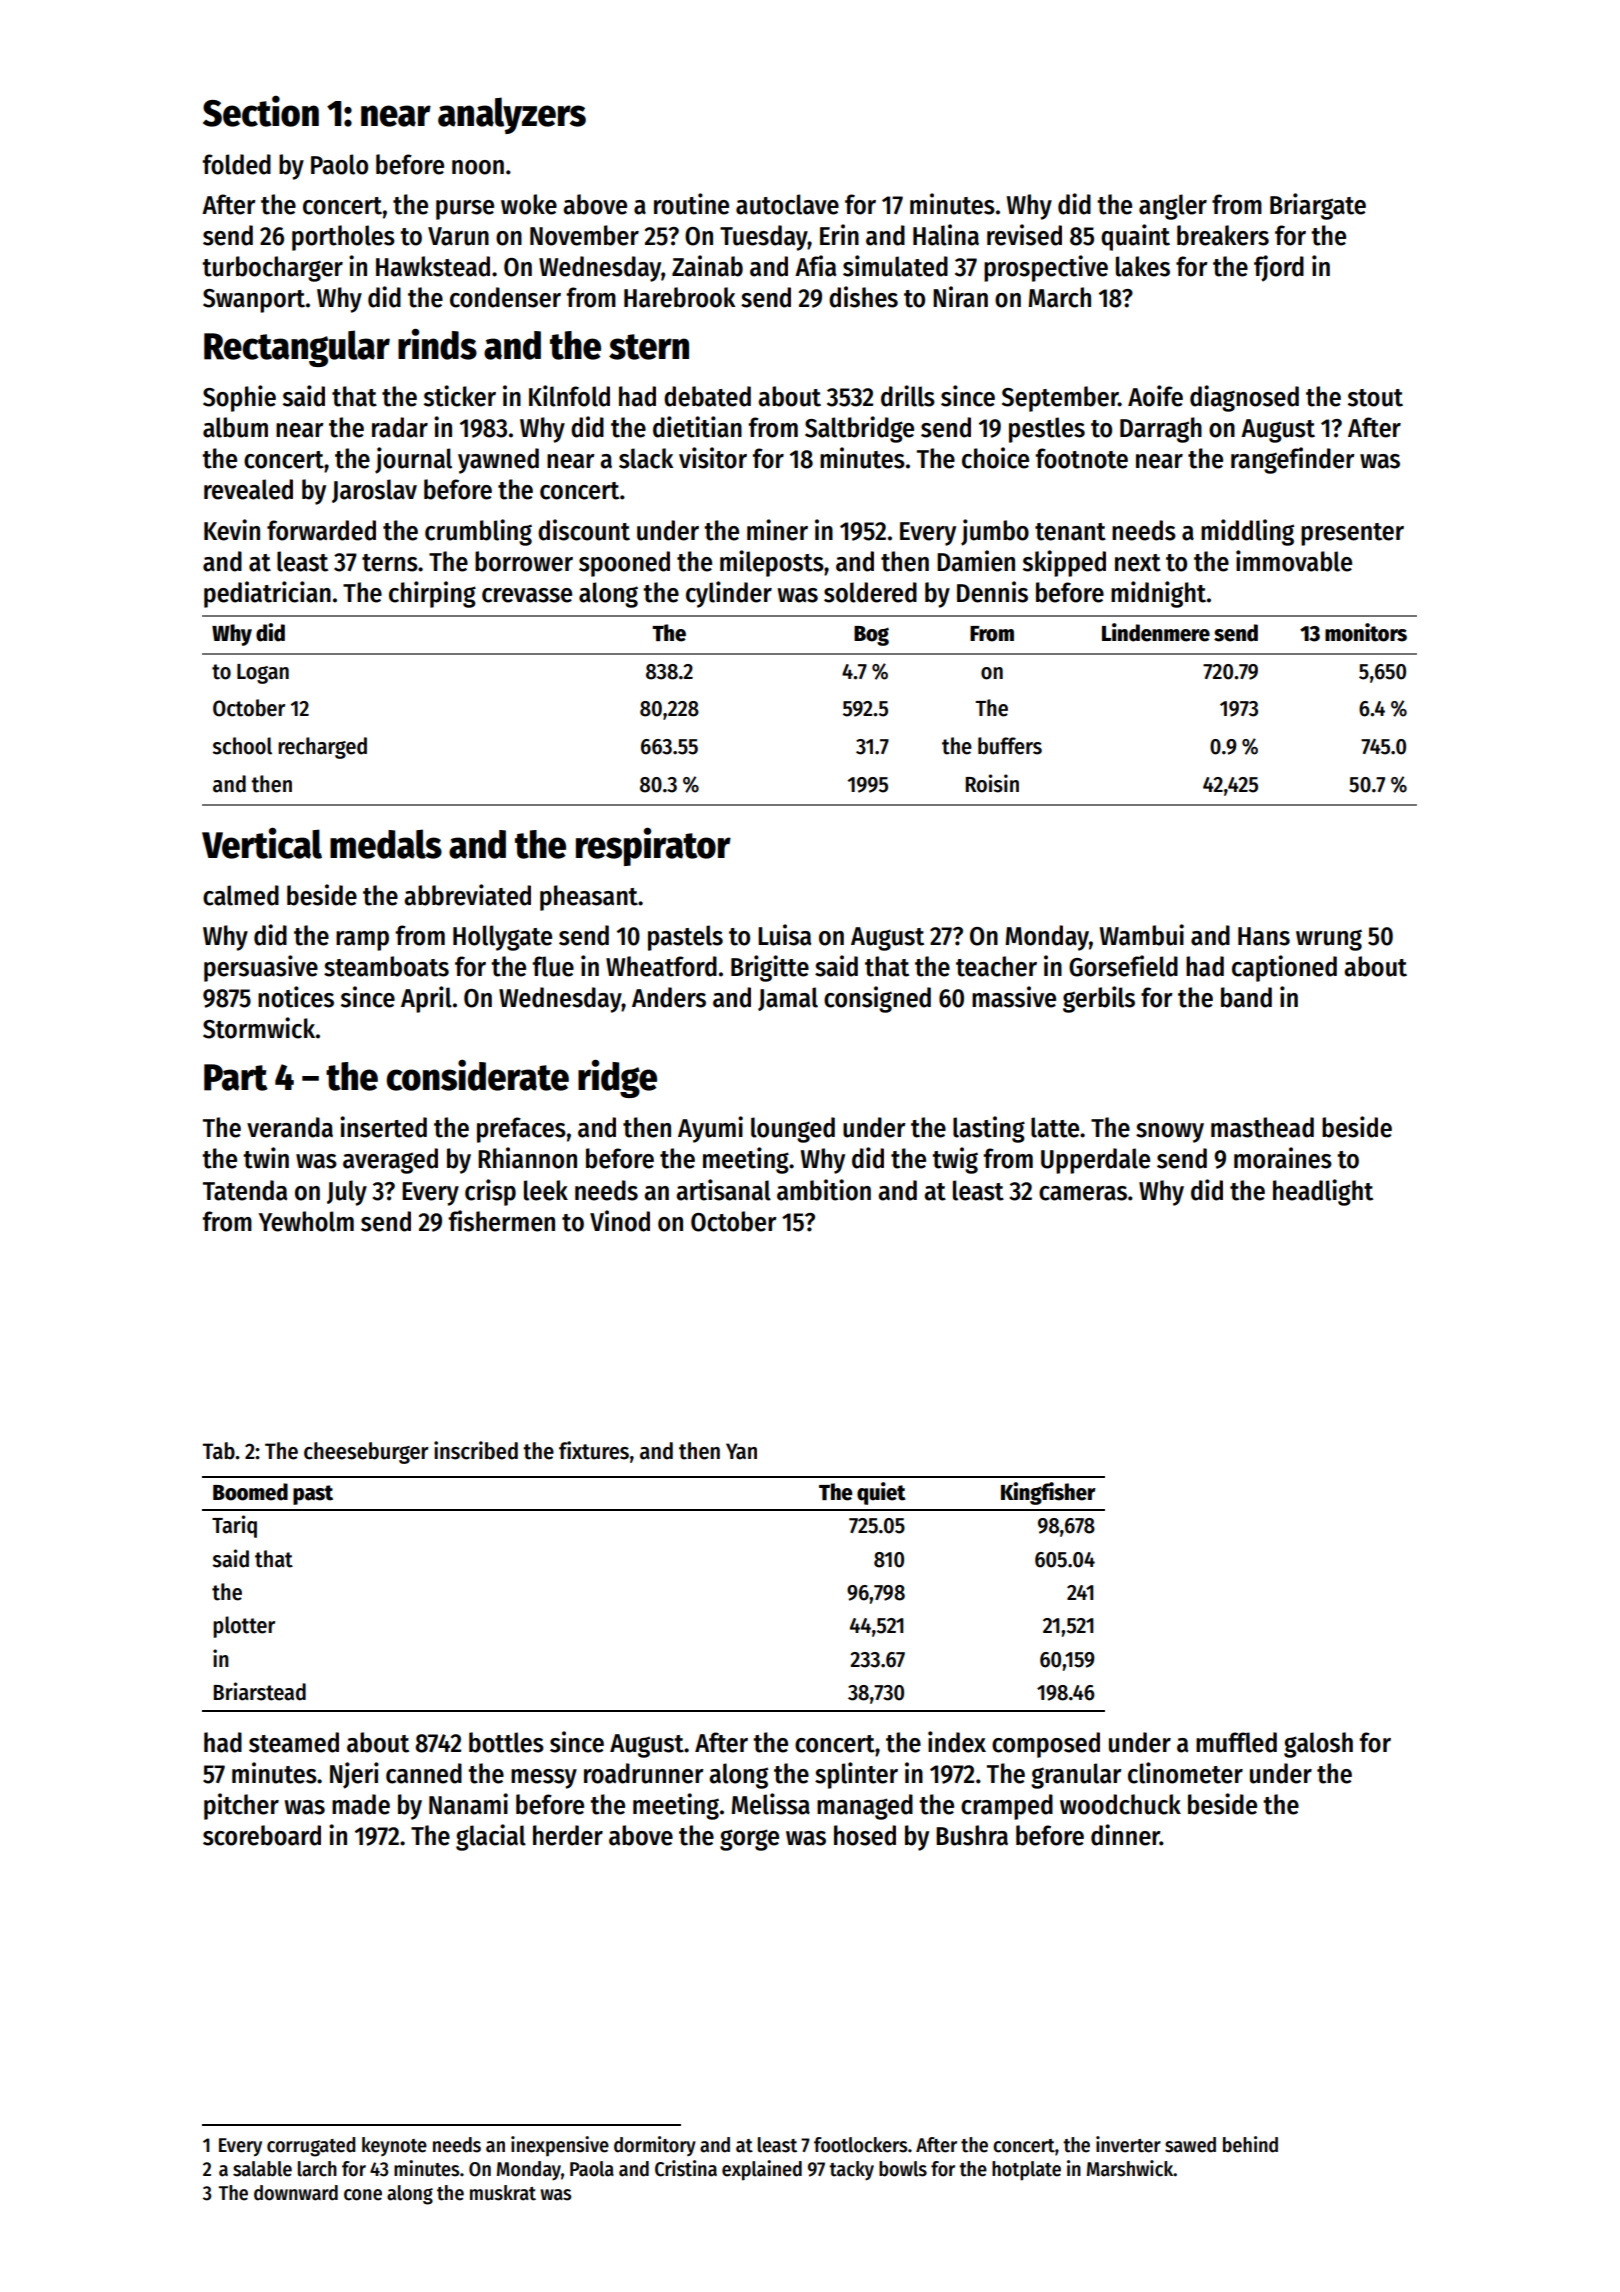 This screenshot has width=1620, height=2292. Describe the element at coordinates (946, 235) in the screenshot. I see `Halina` at that location.
